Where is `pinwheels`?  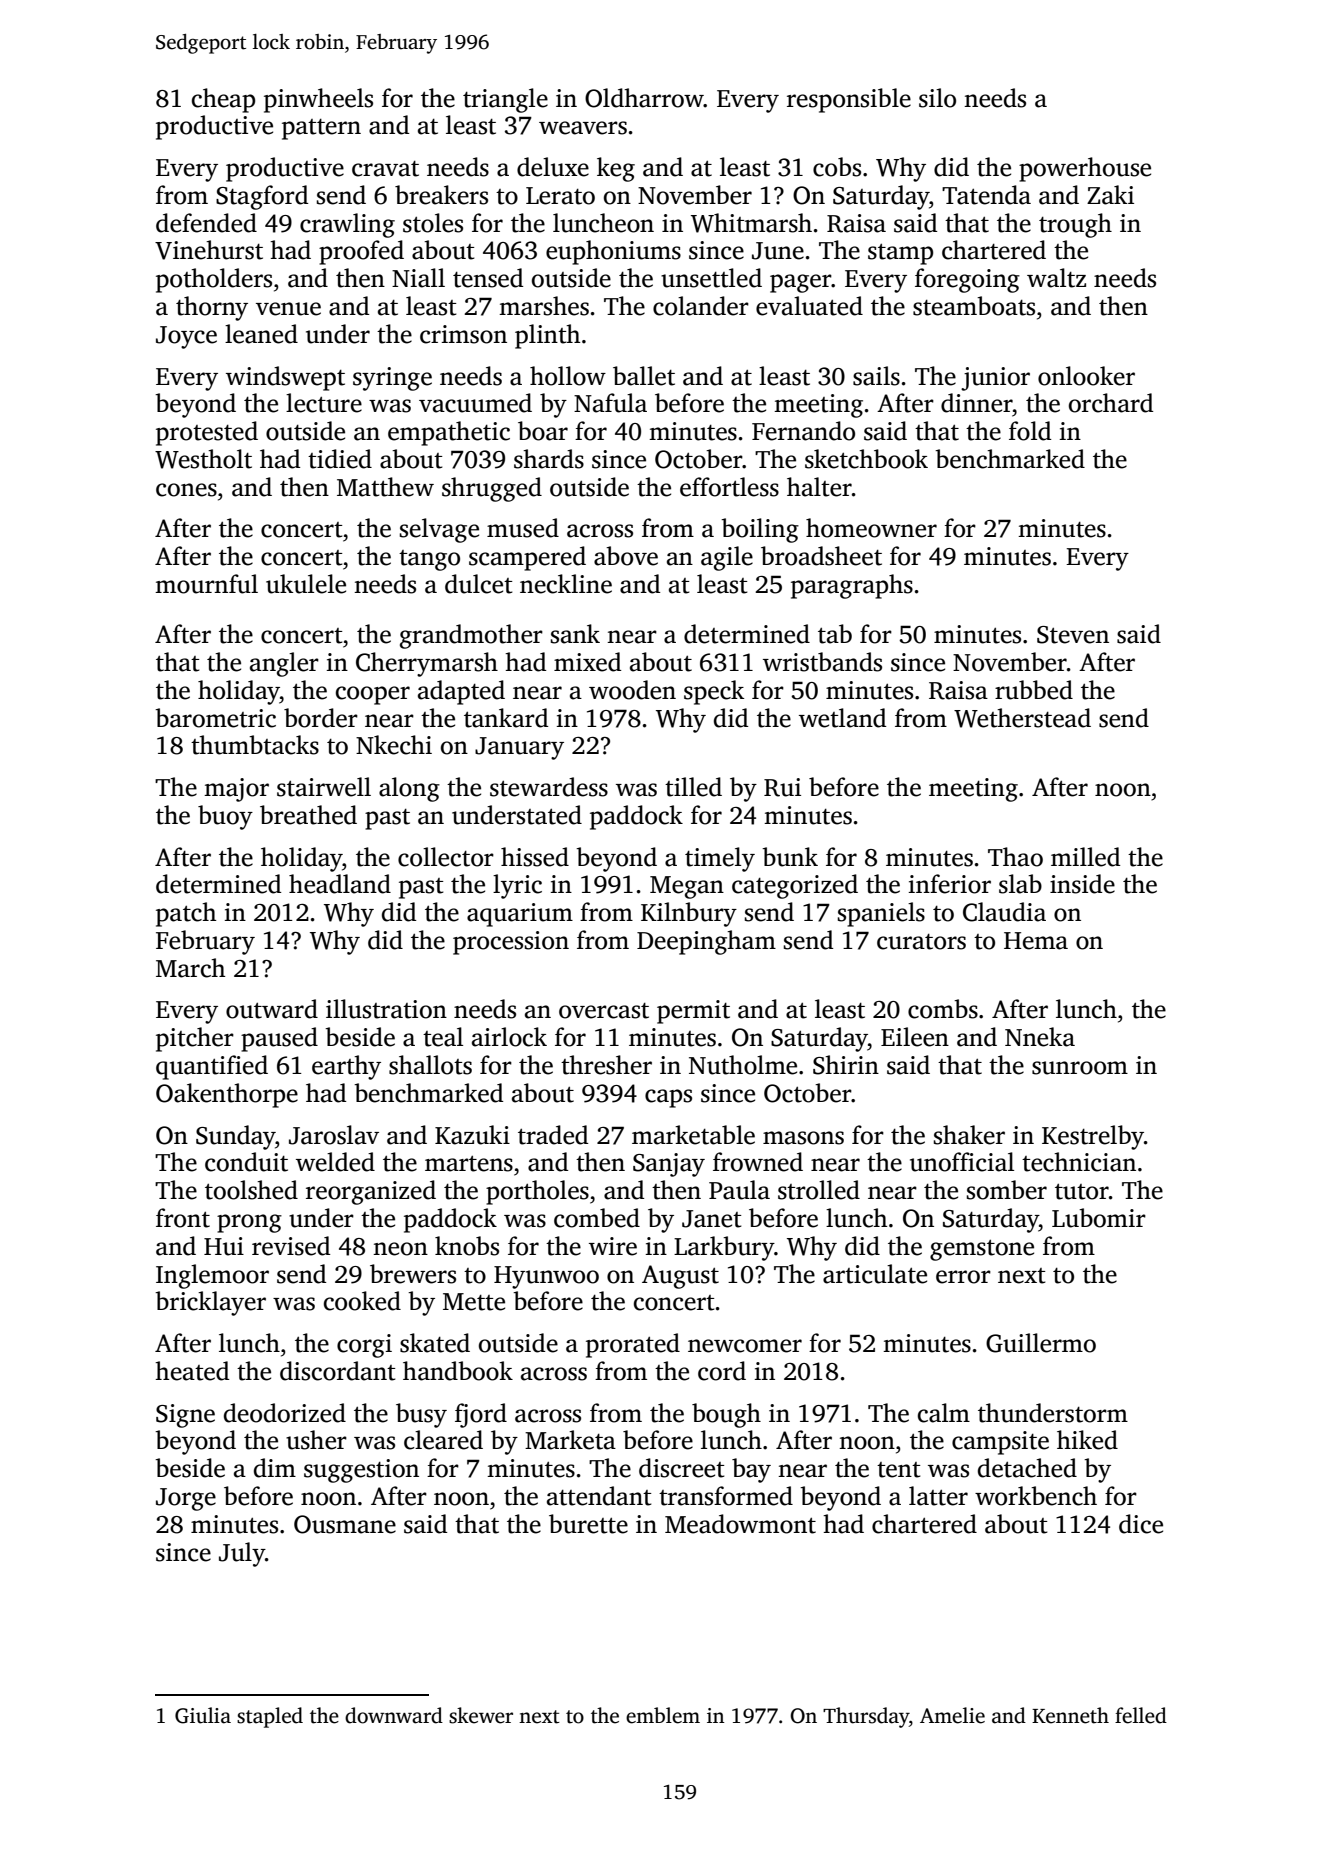
pinwheels is located at coordinates (318, 100).
